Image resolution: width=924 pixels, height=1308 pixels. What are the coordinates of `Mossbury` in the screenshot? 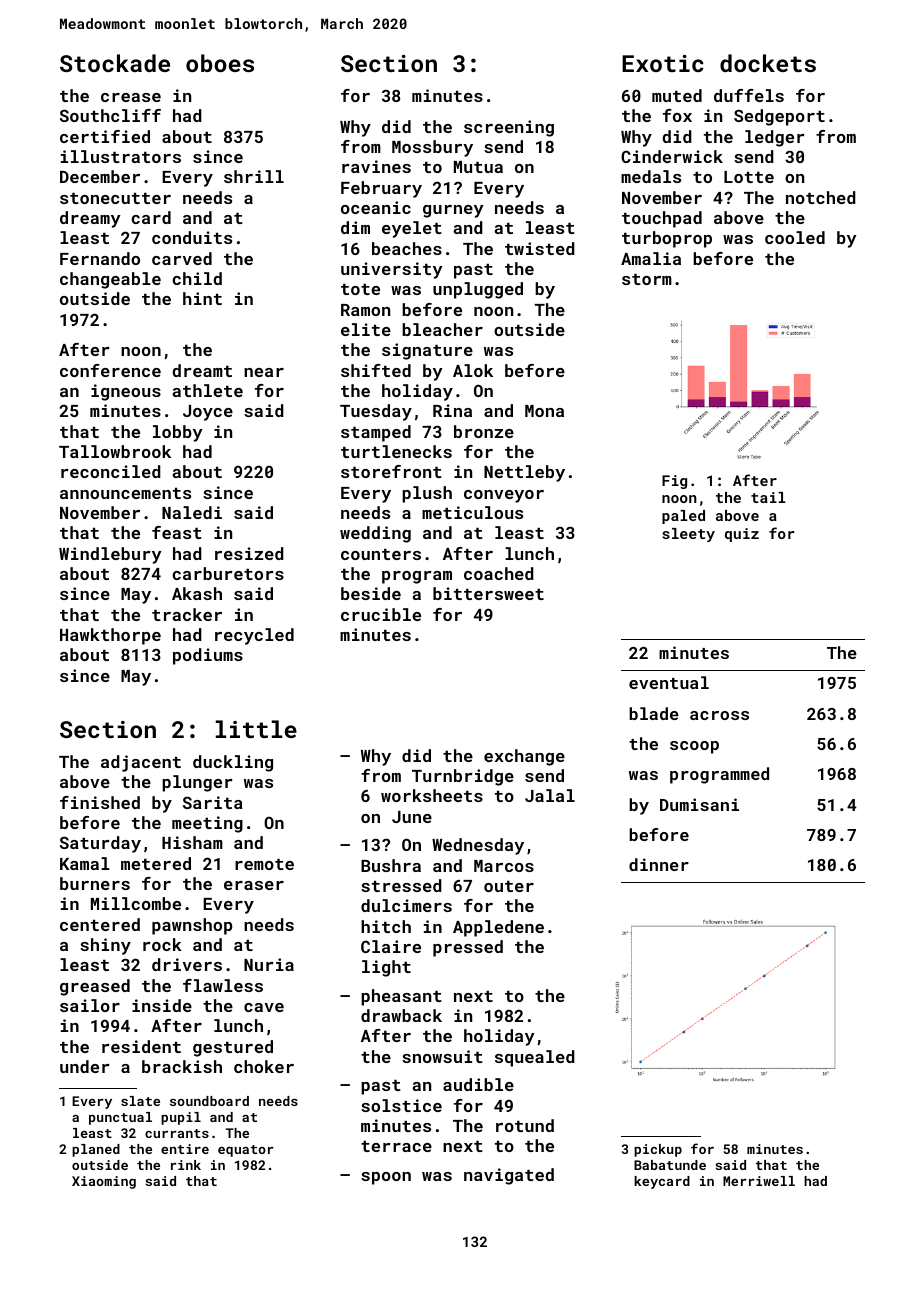 It's located at (432, 148).
